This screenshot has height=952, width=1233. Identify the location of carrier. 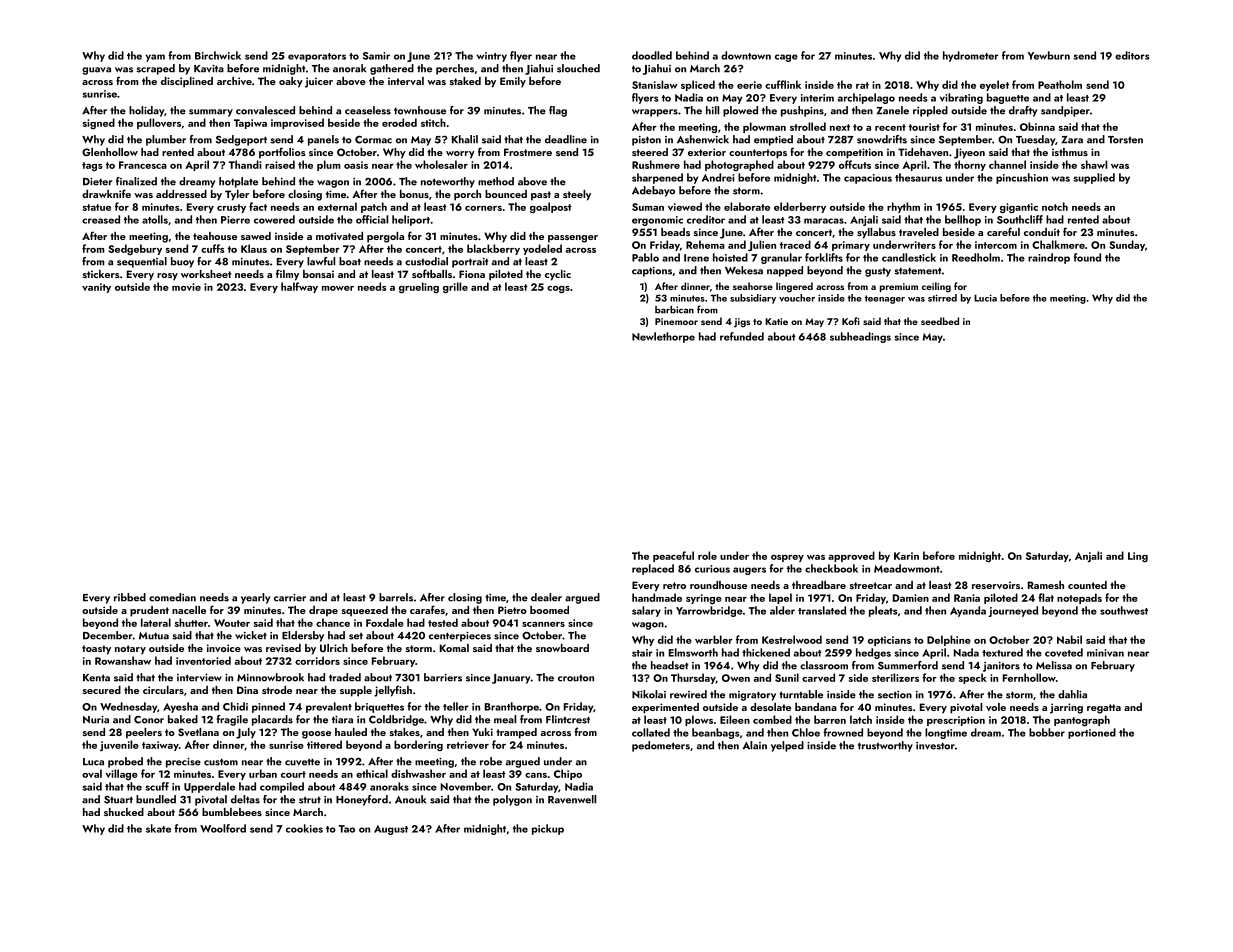
(290, 598).
